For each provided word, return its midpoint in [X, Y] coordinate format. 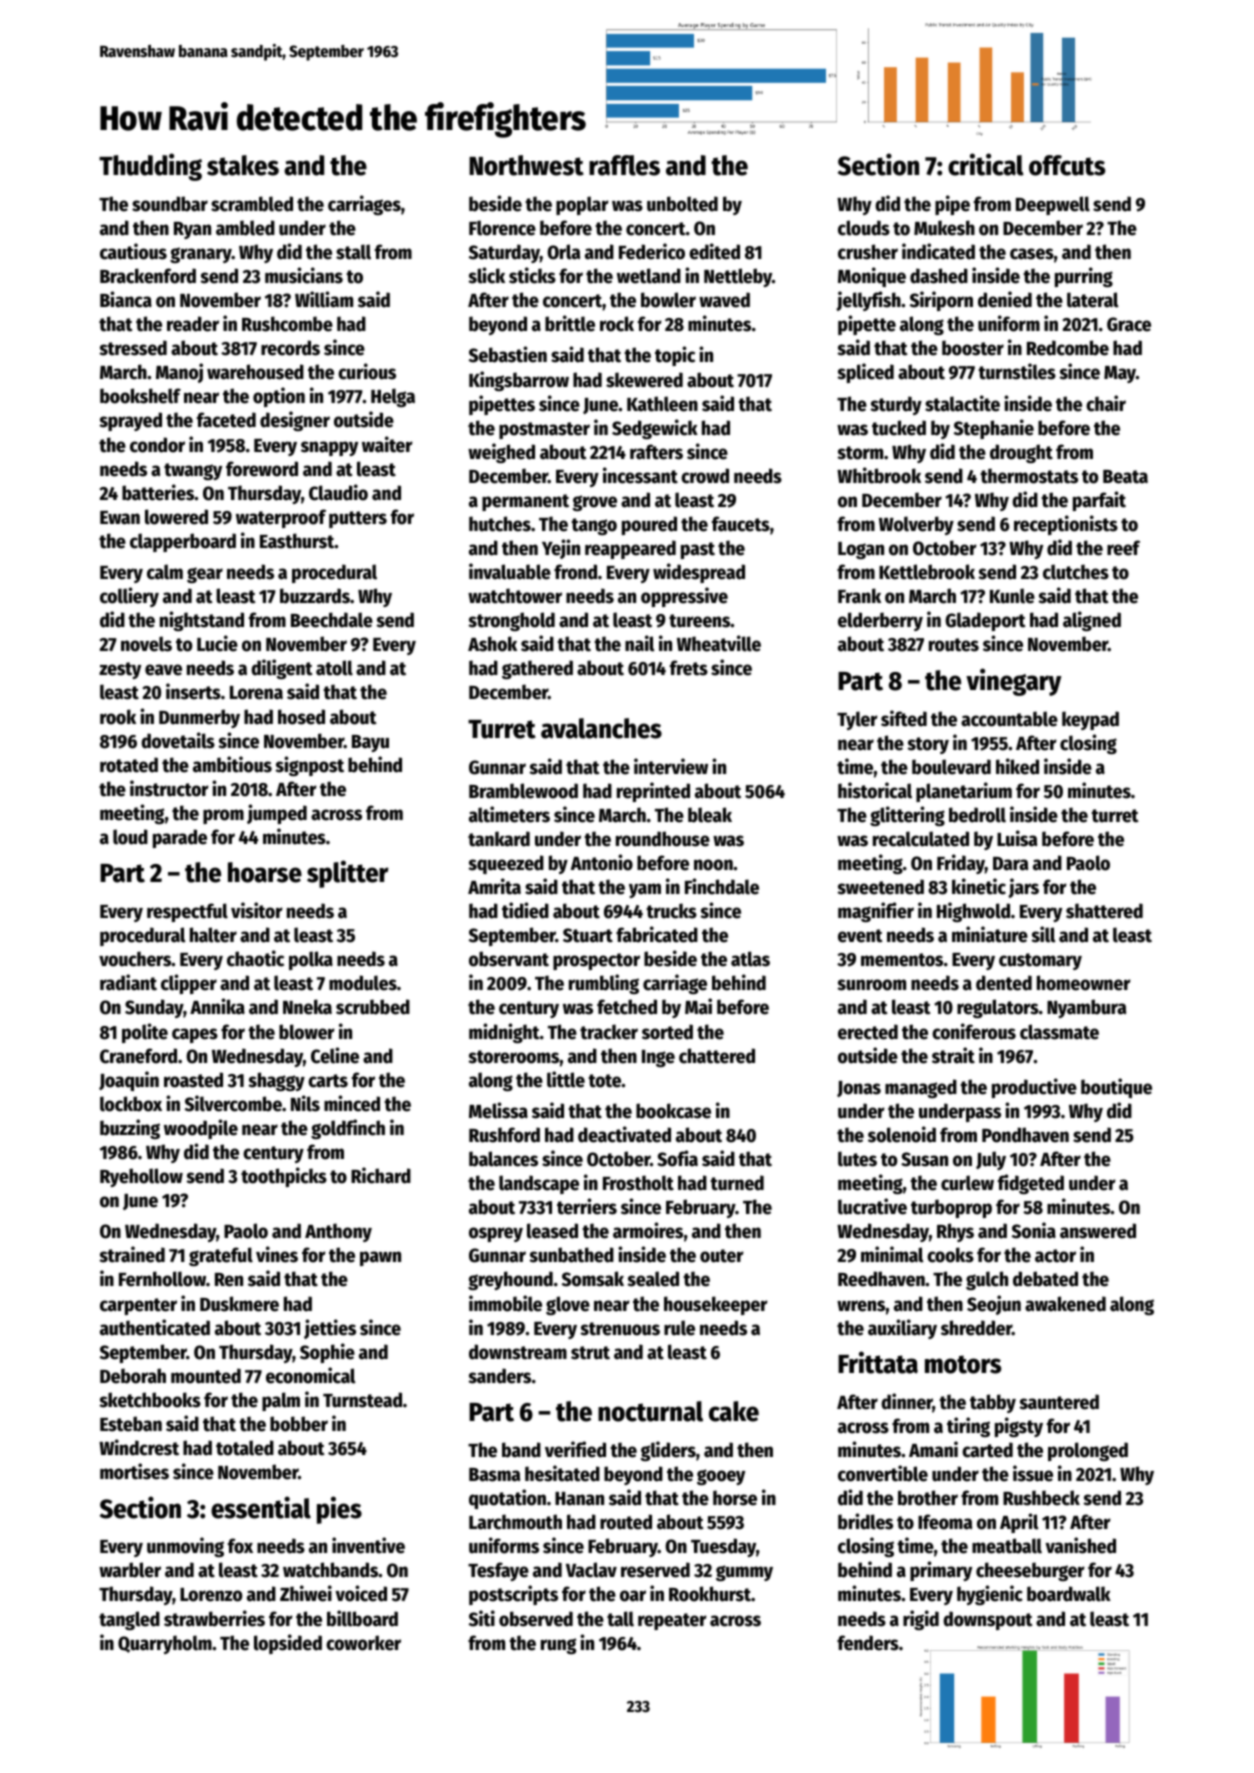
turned [737, 1183]
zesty [120, 670]
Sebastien [508, 354]
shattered [1104, 911]
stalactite [962, 403]
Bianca [126, 299]
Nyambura [1087, 1008]
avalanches [601, 728]
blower [307, 1032]
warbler [130, 1570]
